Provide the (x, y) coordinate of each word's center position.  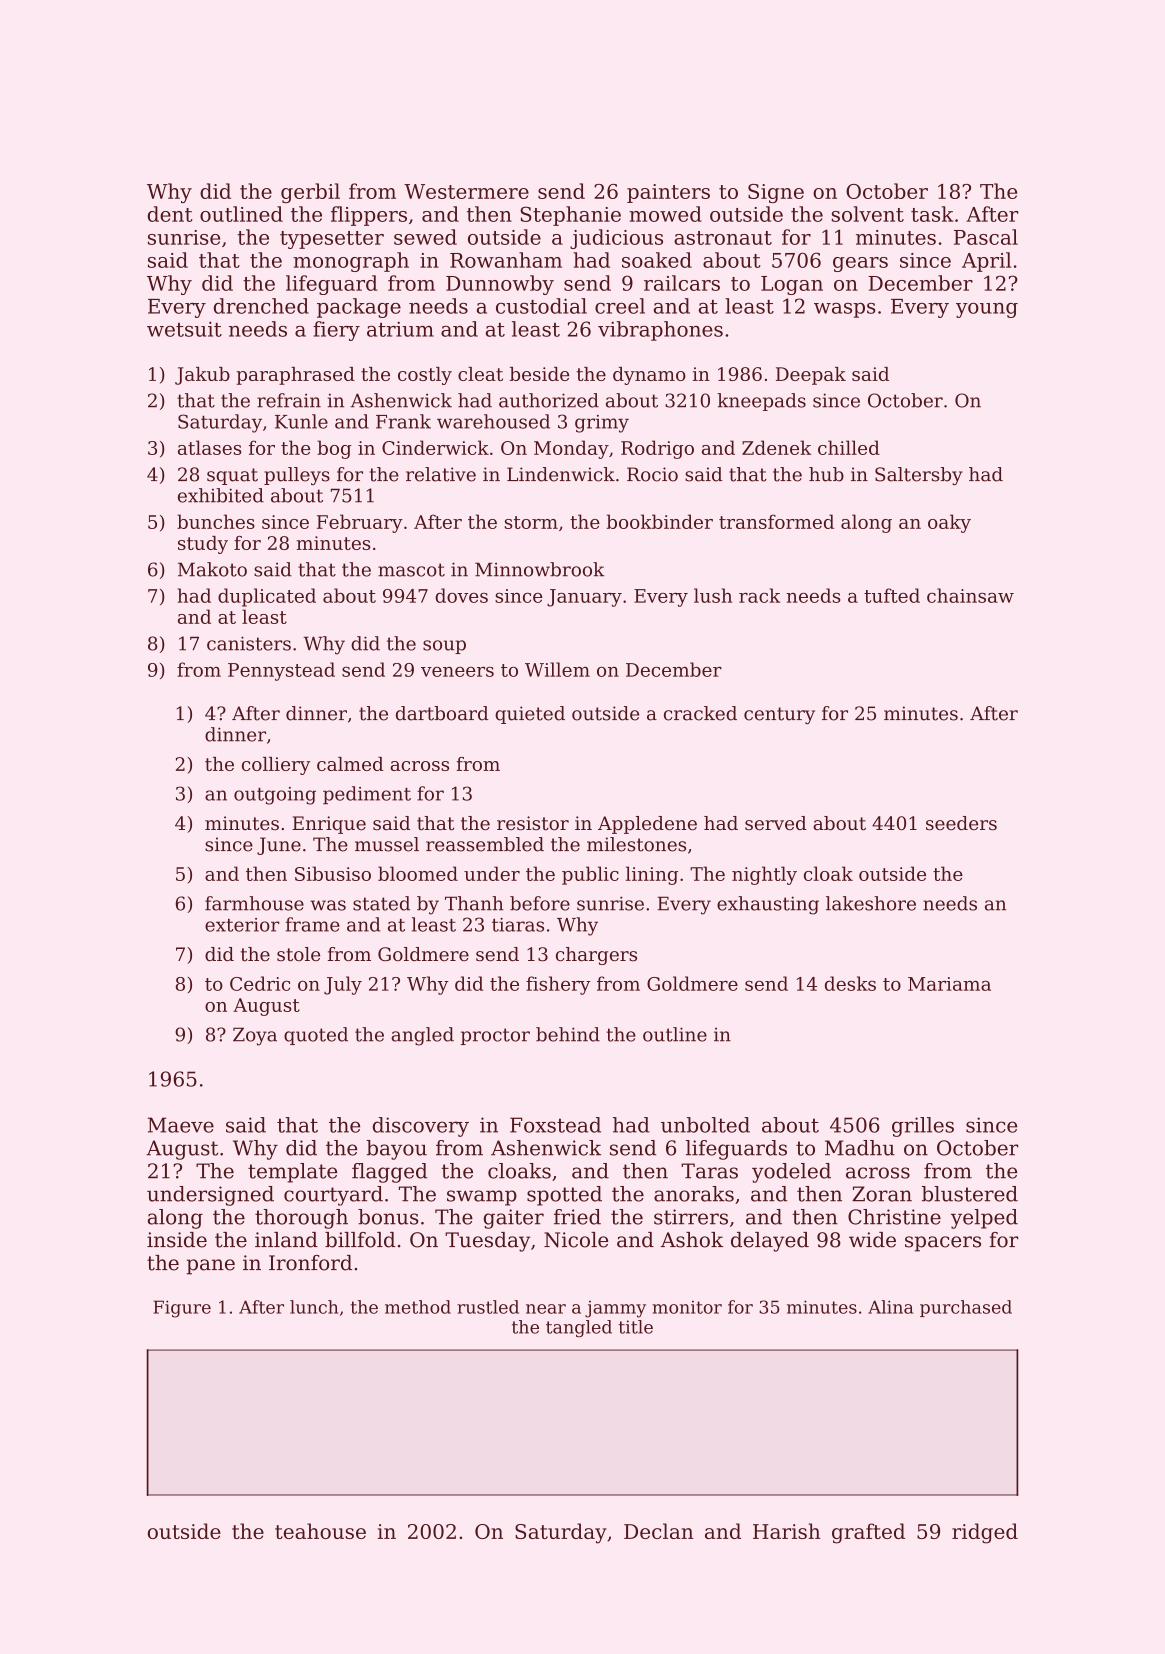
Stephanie (570, 216)
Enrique (329, 825)
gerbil (310, 193)
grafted (868, 1533)
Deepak (811, 376)
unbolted (705, 1125)
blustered (970, 1194)
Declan (658, 1531)
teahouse (320, 1531)
